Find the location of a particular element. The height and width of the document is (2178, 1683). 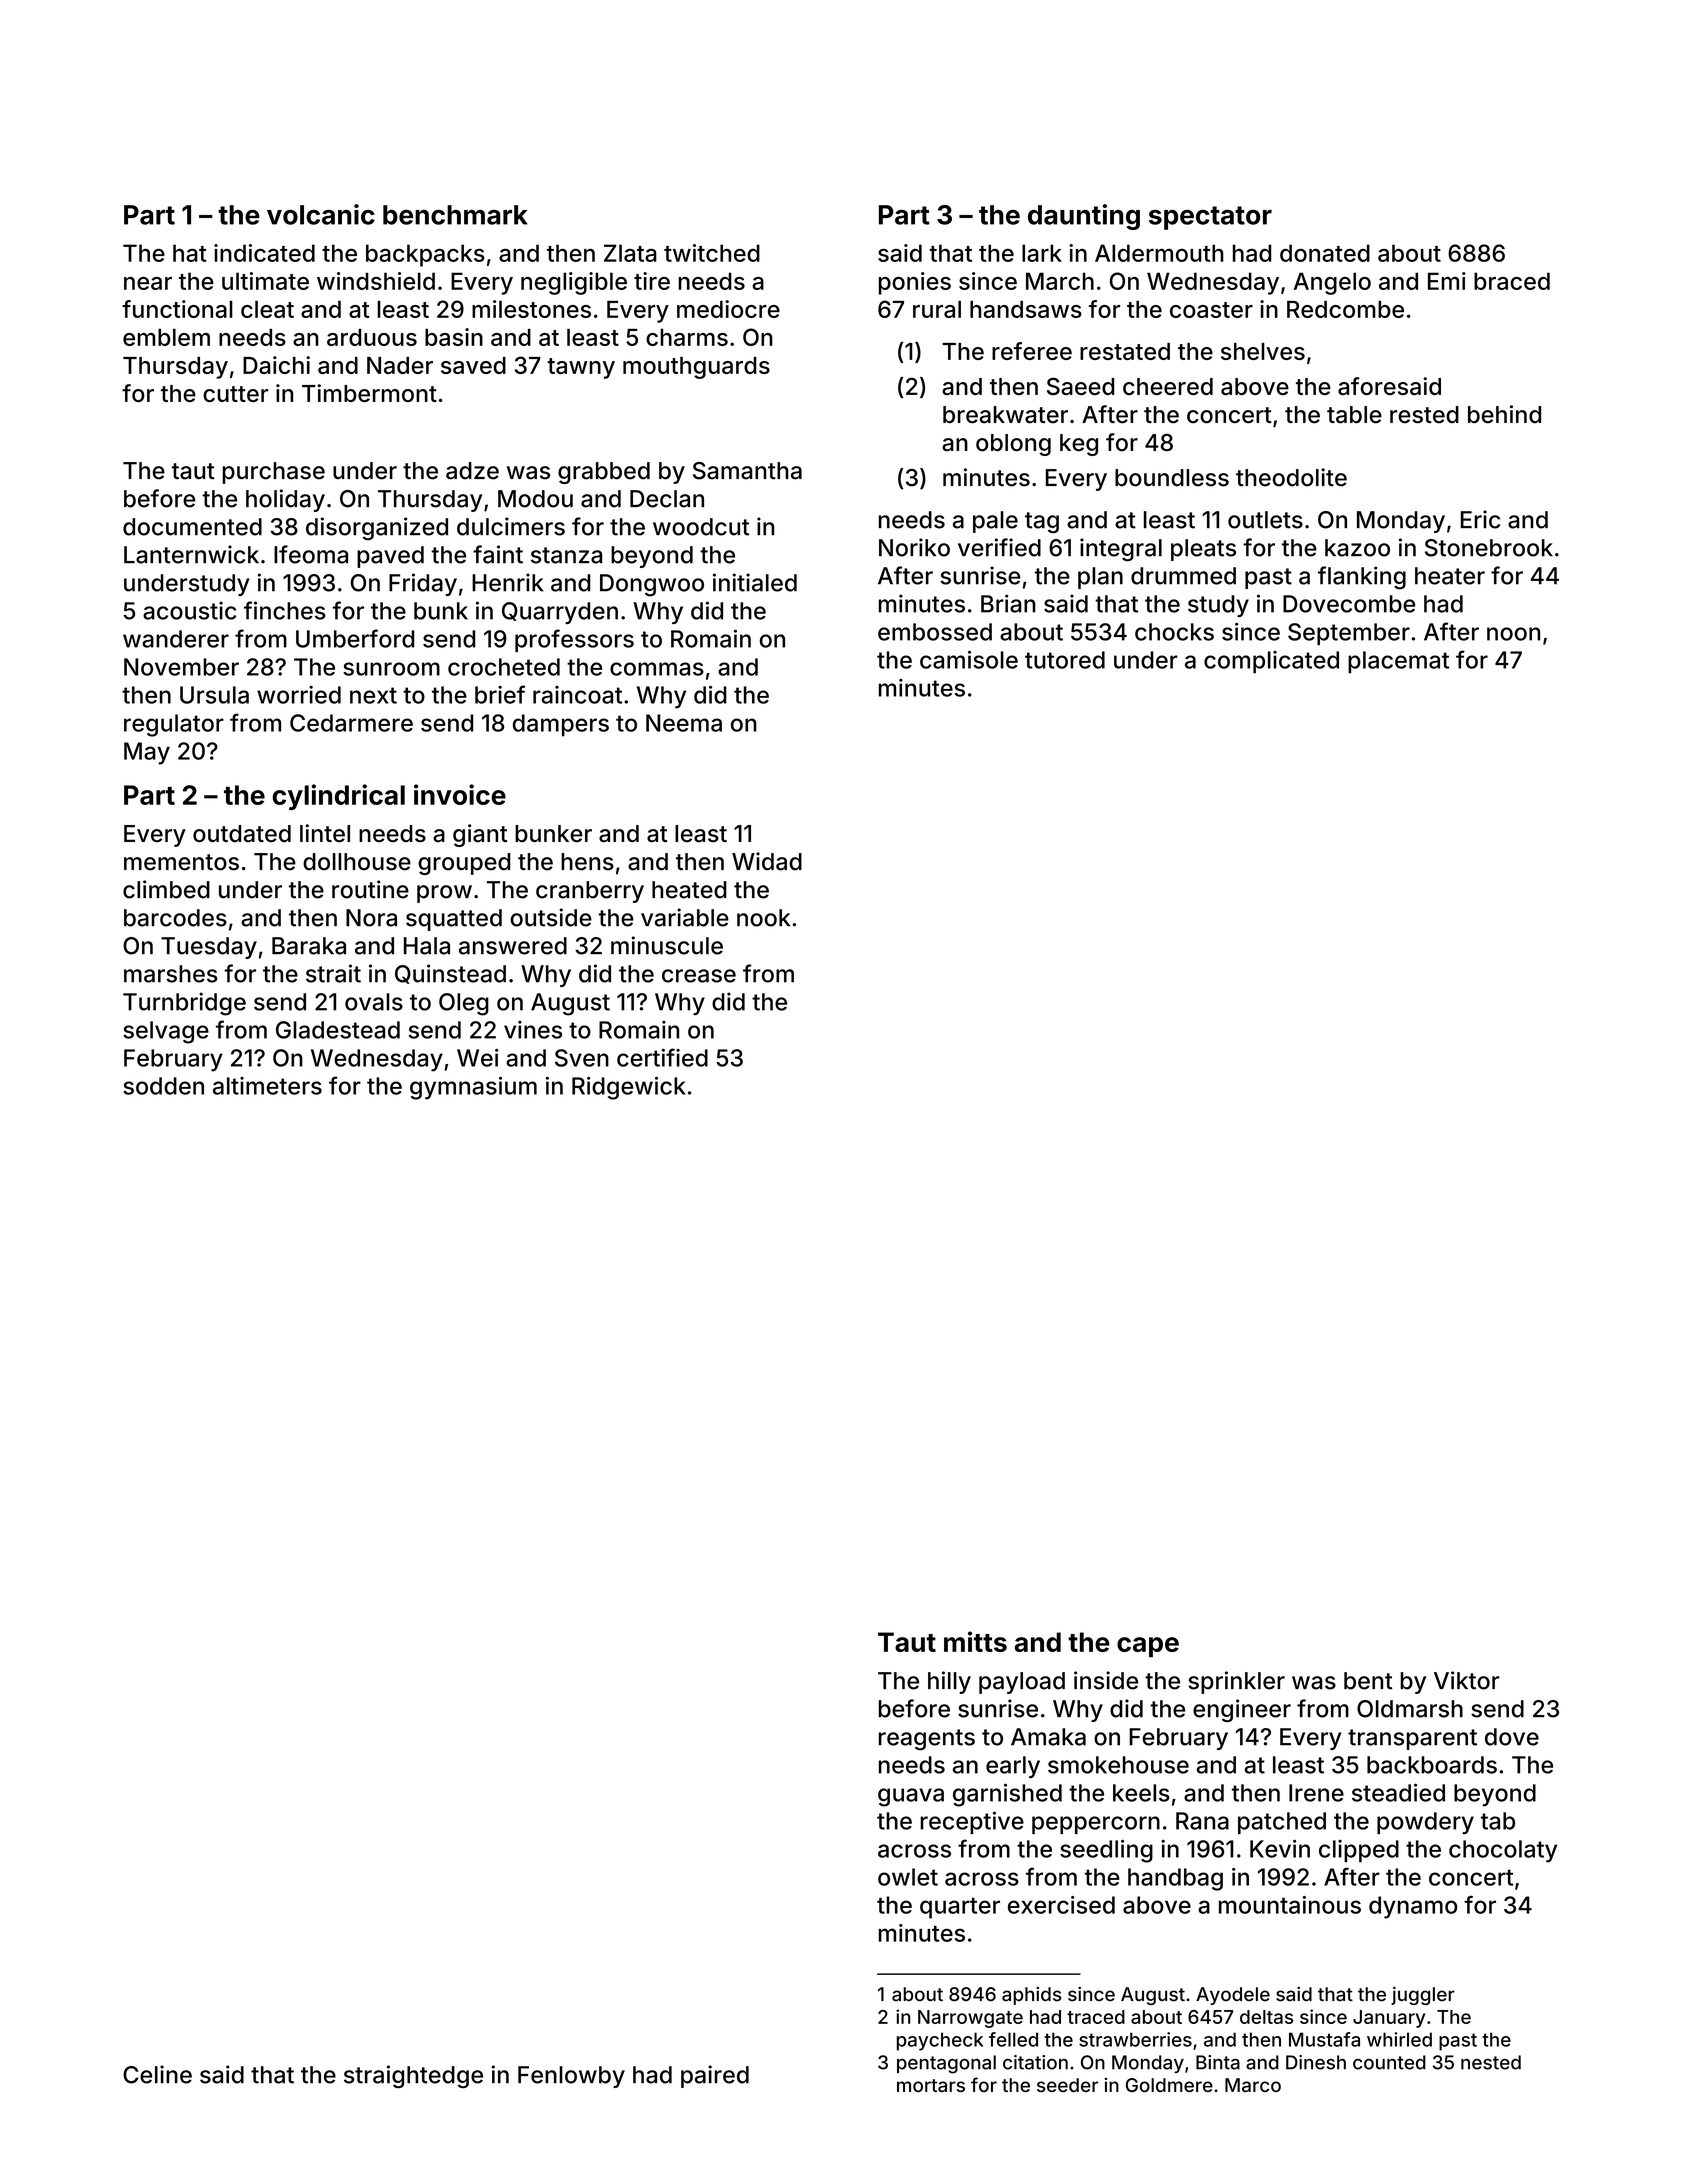

Widad is located at coordinates (767, 861).
